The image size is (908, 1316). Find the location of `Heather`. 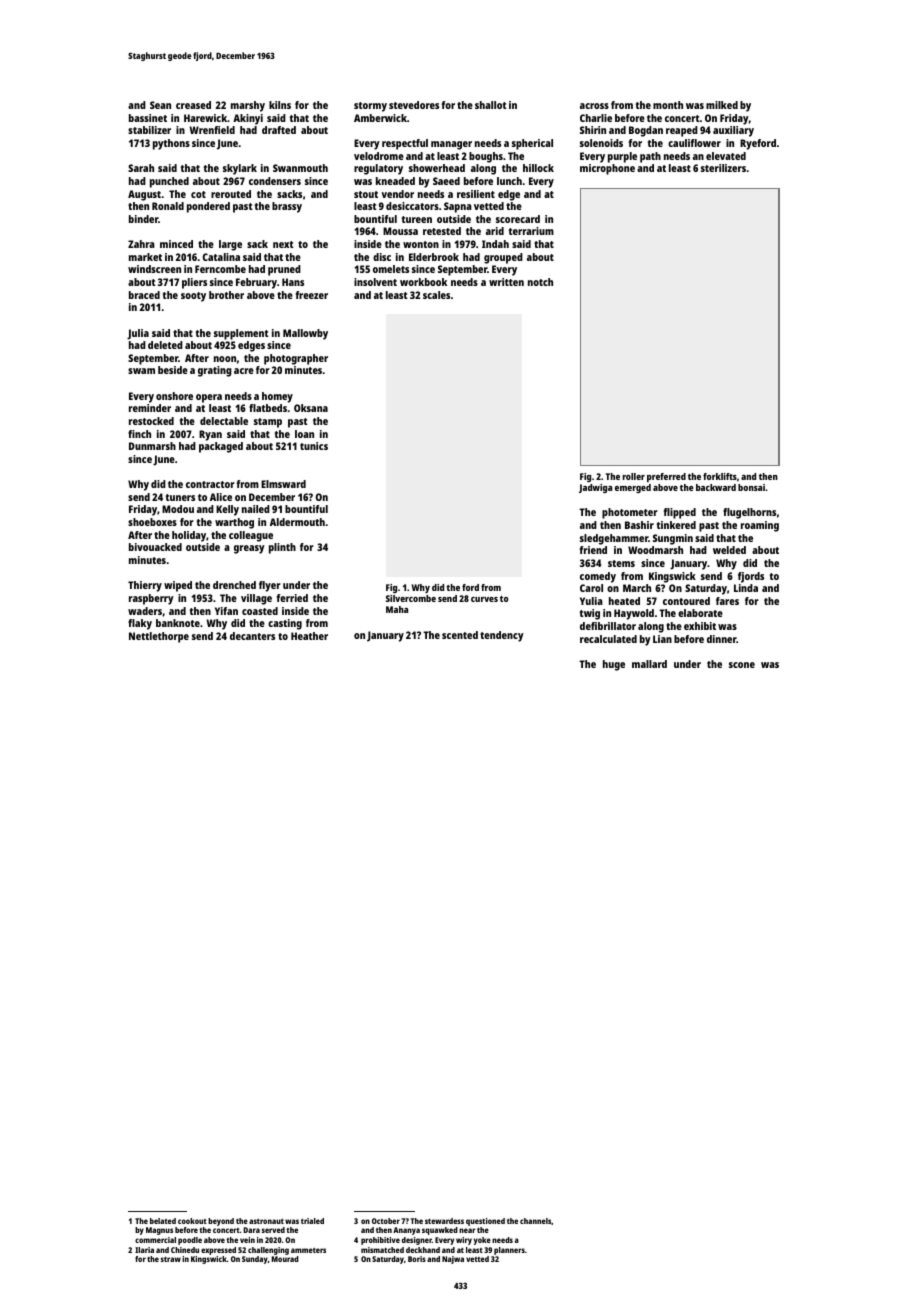

Heather is located at coordinates (309, 636).
